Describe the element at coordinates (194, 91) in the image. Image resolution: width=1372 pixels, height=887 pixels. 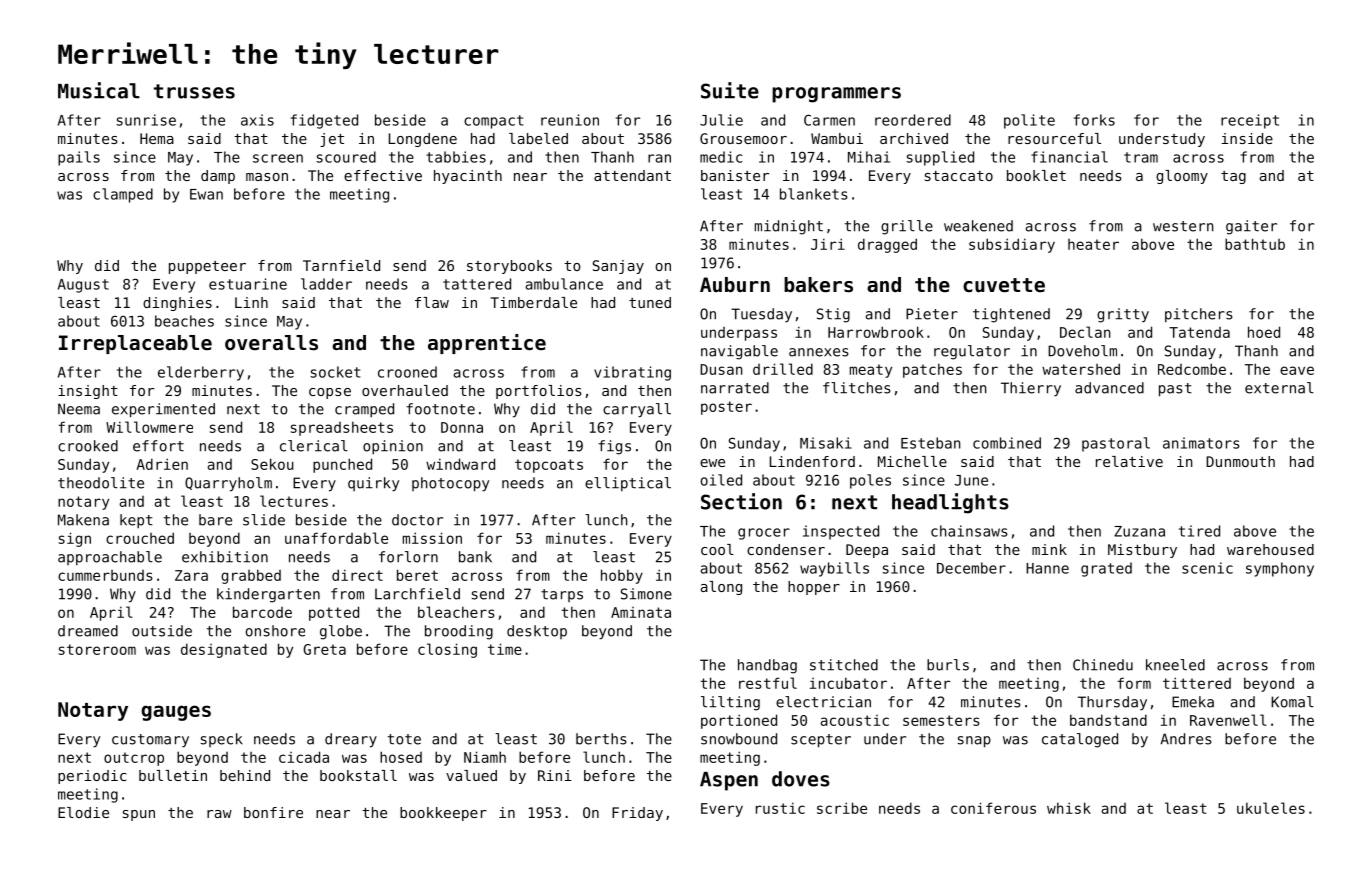
I see `trusses` at that location.
